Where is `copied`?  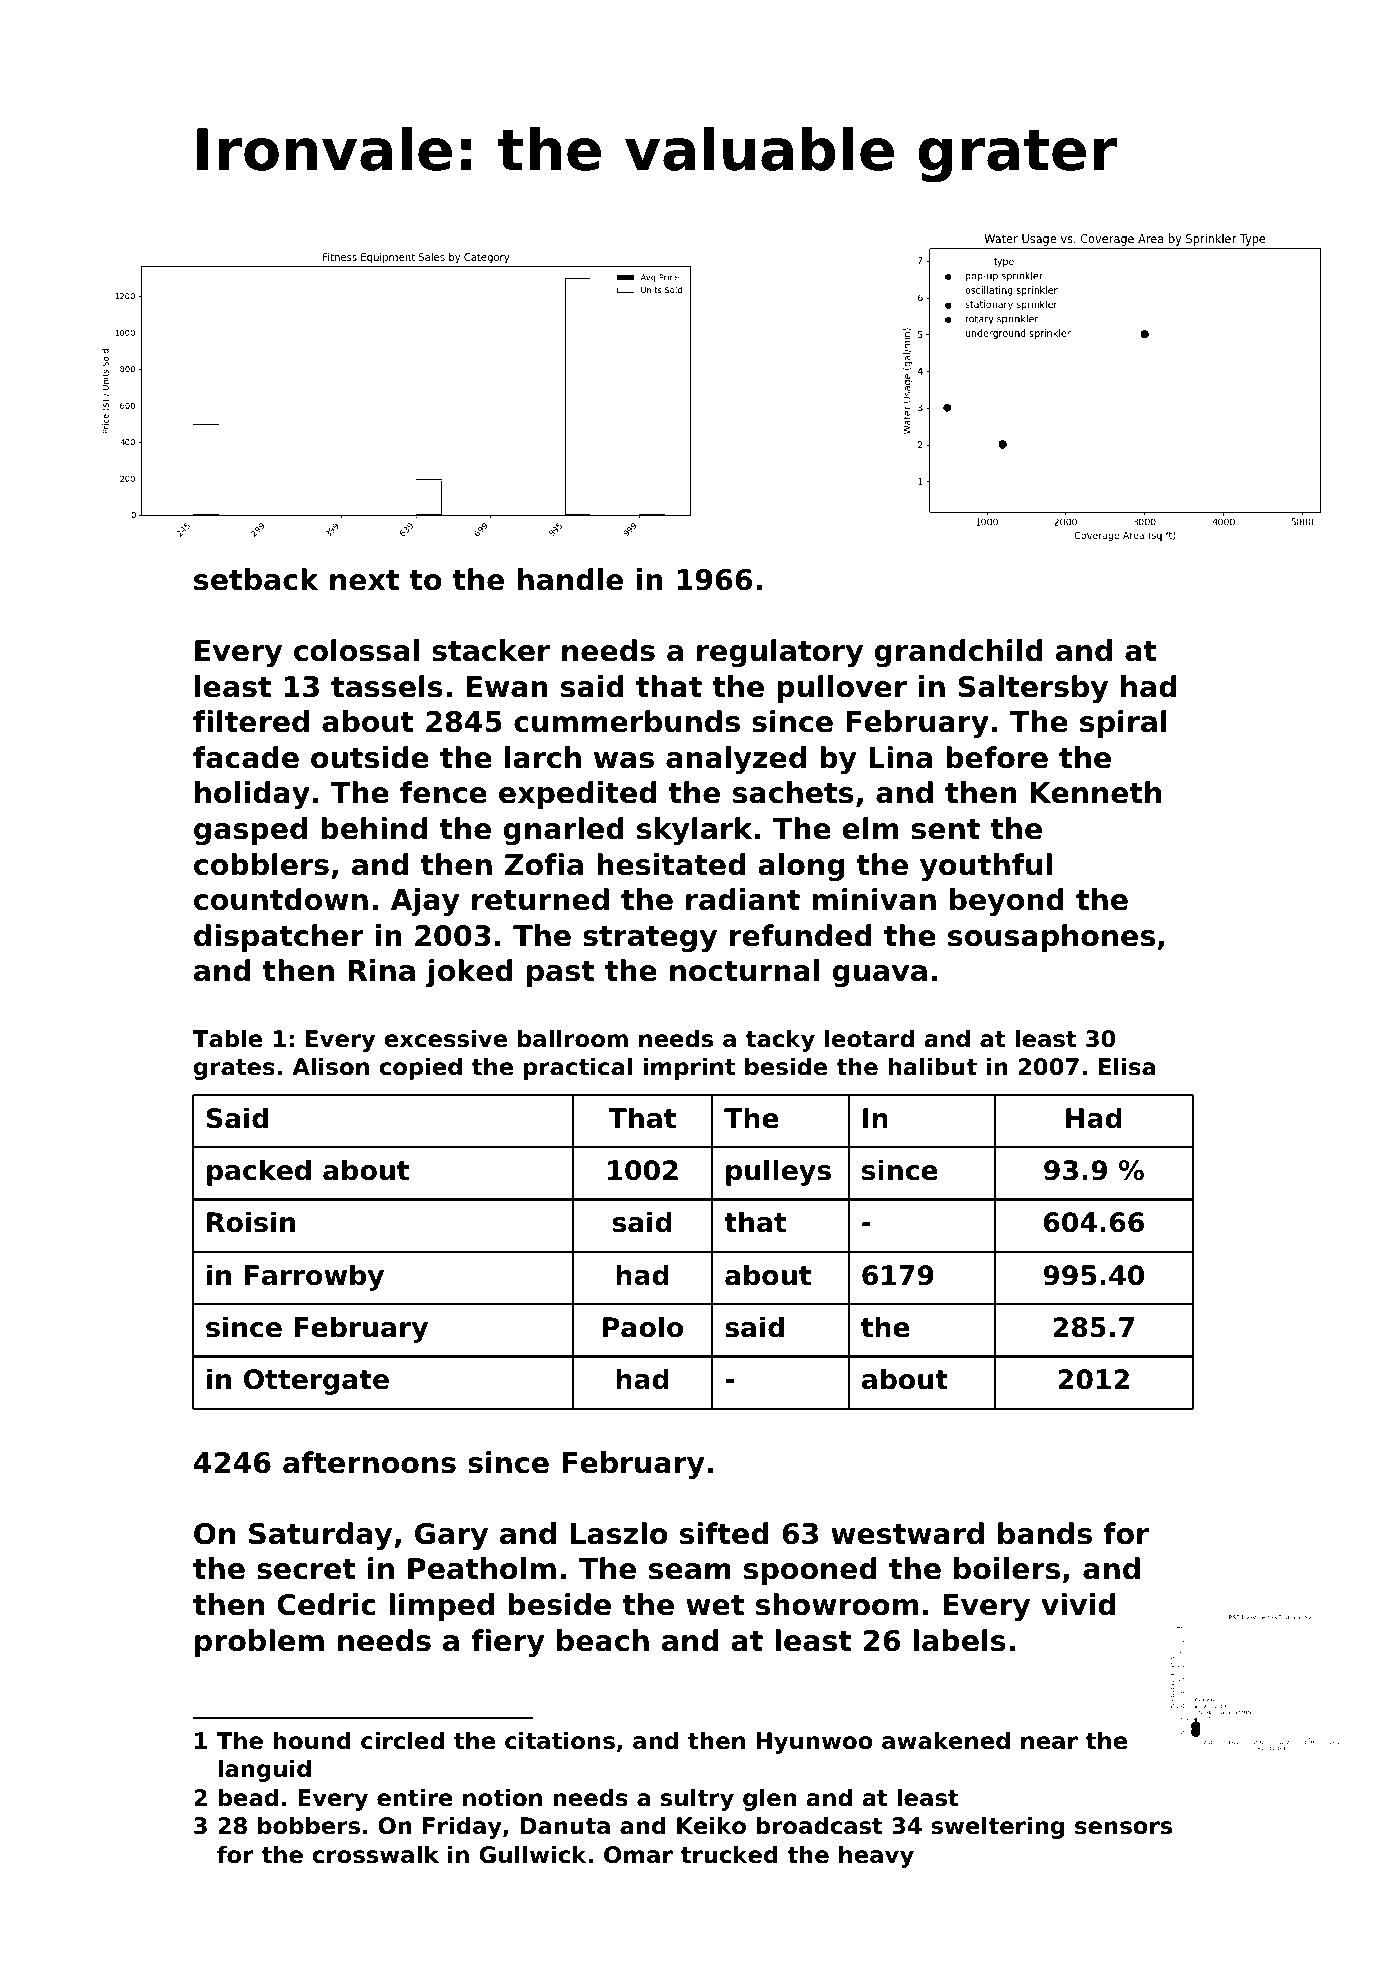
copied is located at coordinates (420, 1068).
